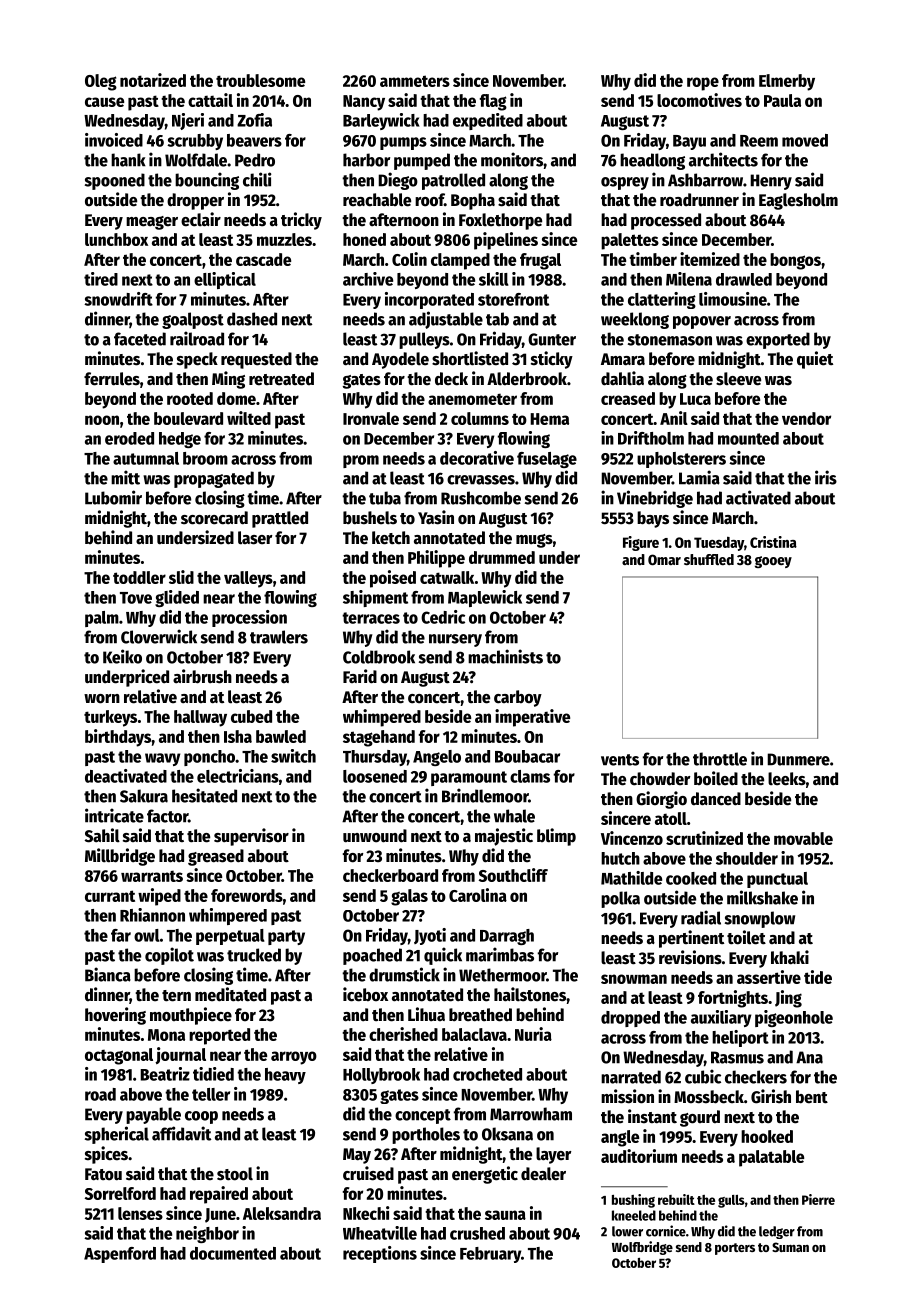 The height and width of the screenshot is (1308, 924). What do you see at coordinates (102, 619) in the screenshot?
I see `palm` at bounding box center [102, 619].
